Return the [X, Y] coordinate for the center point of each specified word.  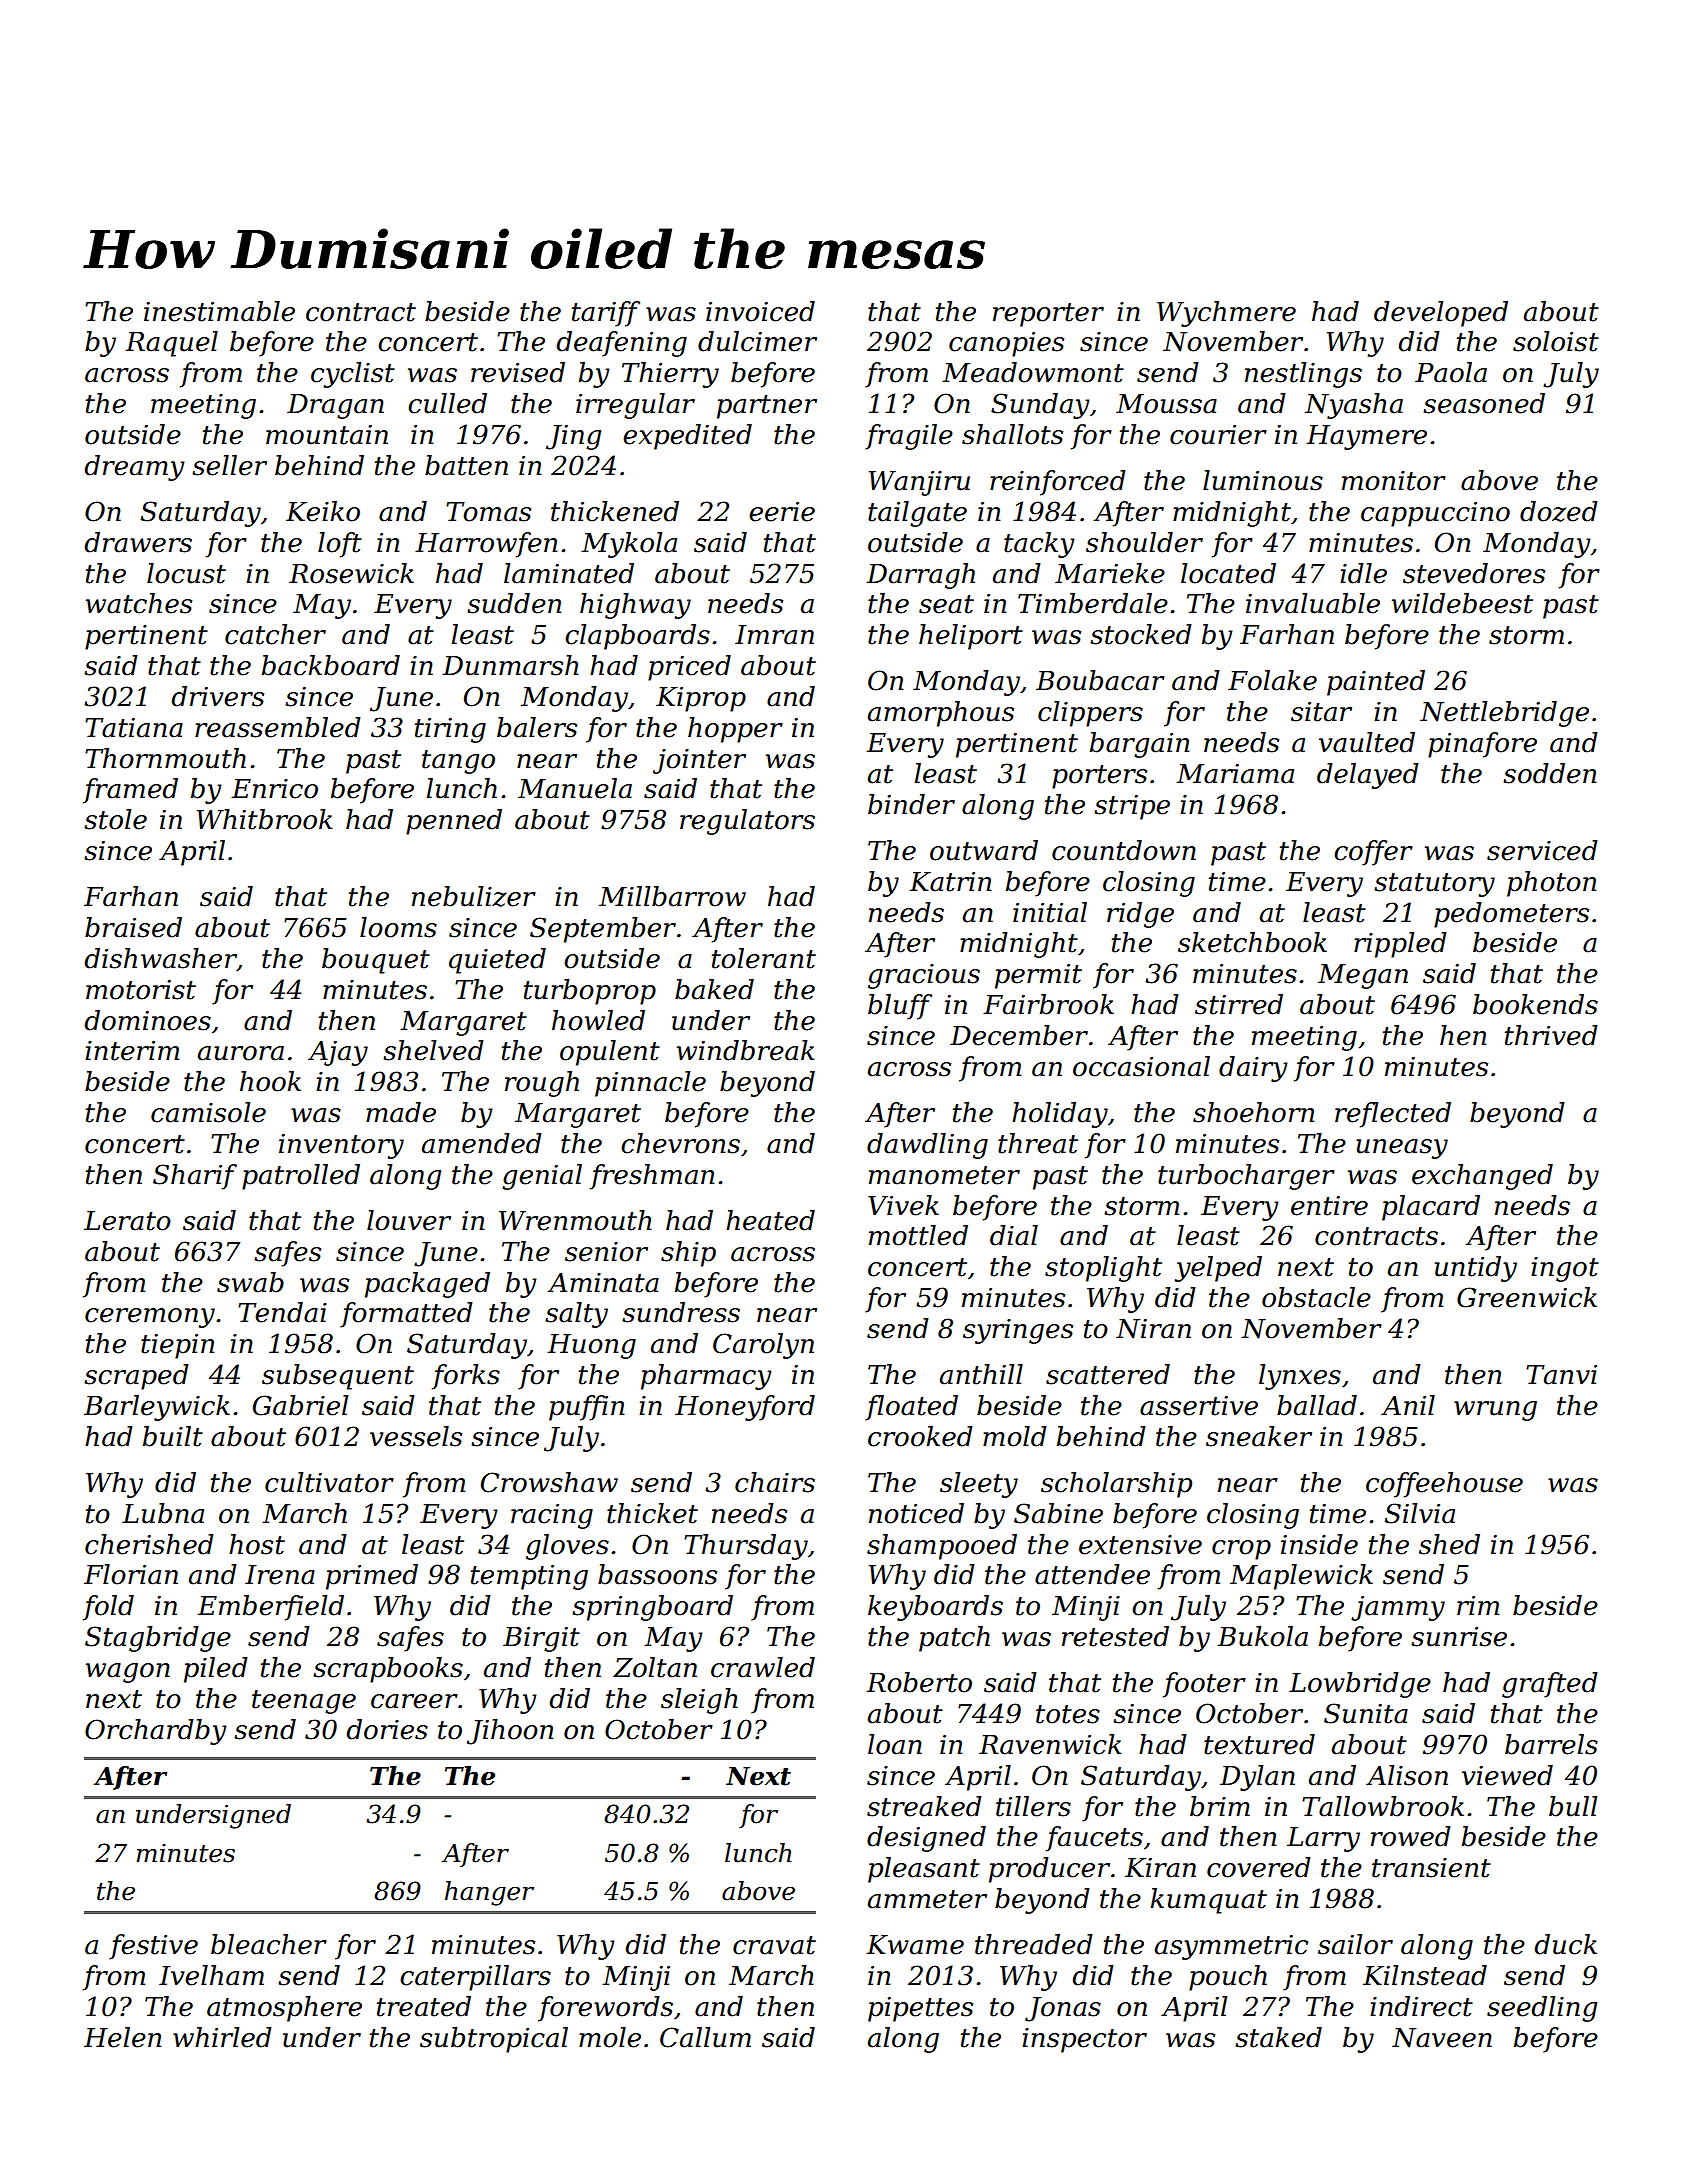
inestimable [219, 311]
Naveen [1442, 2038]
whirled [222, 2037]
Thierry [670, 375]
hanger [489, 1893]
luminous [1263, 480]
